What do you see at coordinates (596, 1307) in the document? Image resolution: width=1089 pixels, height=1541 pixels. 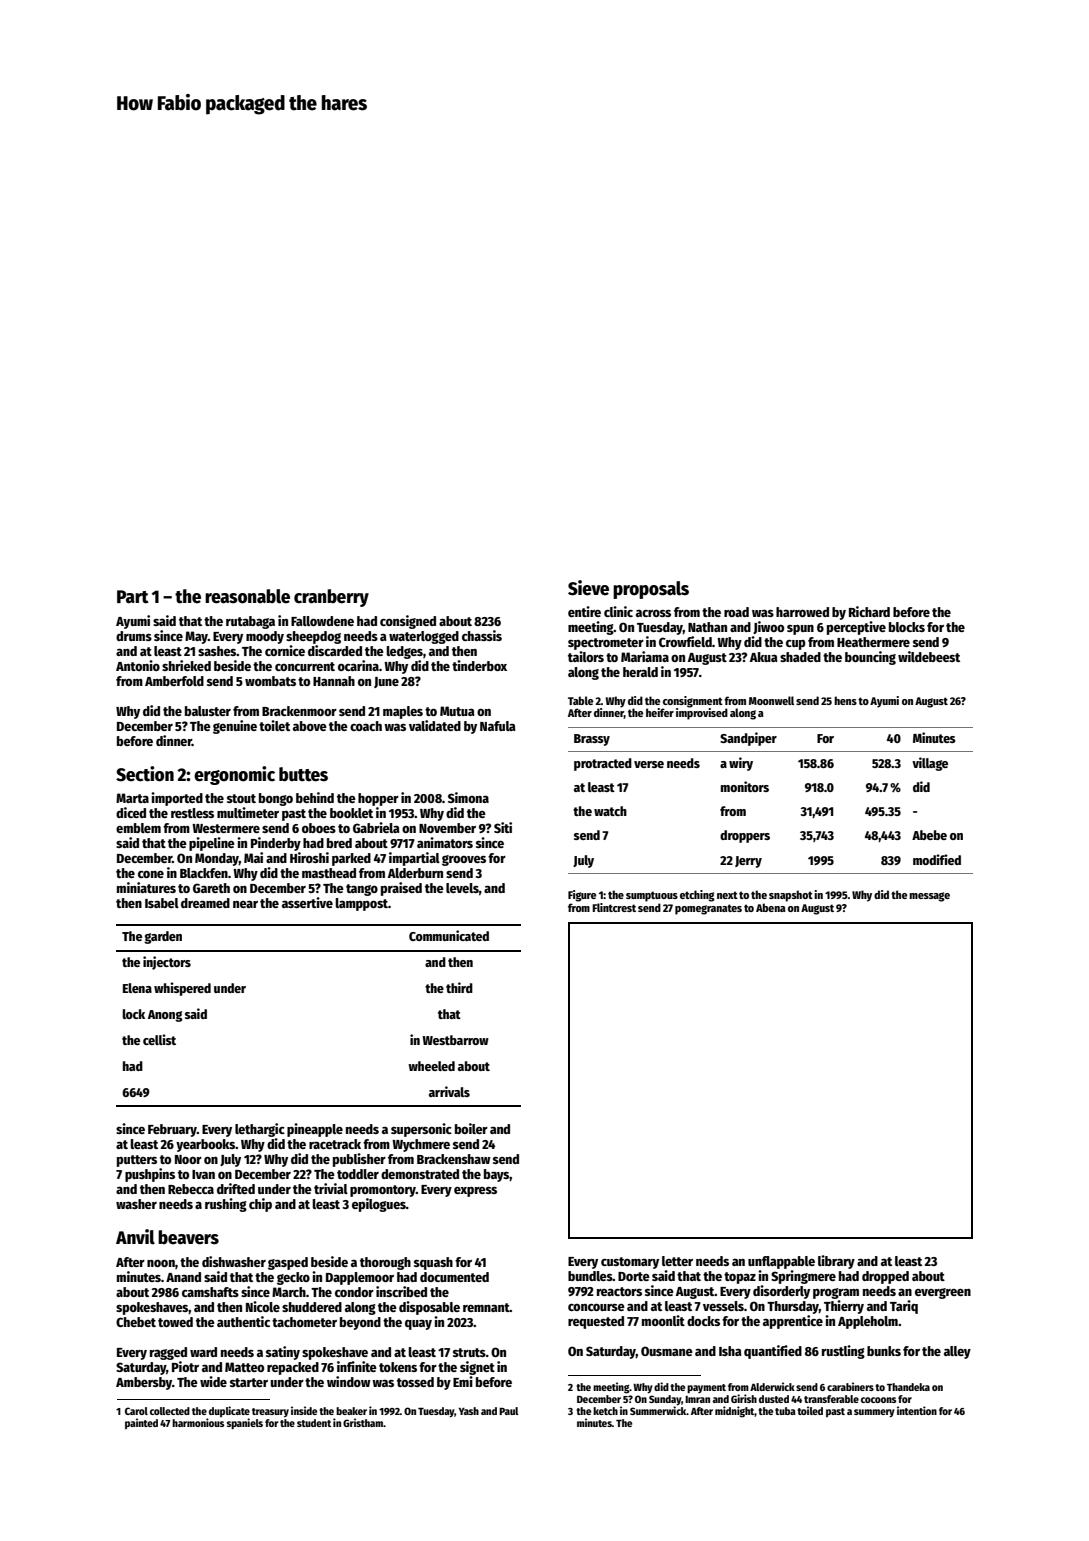 I see `concourse` at bounding box center [596, 1307].
